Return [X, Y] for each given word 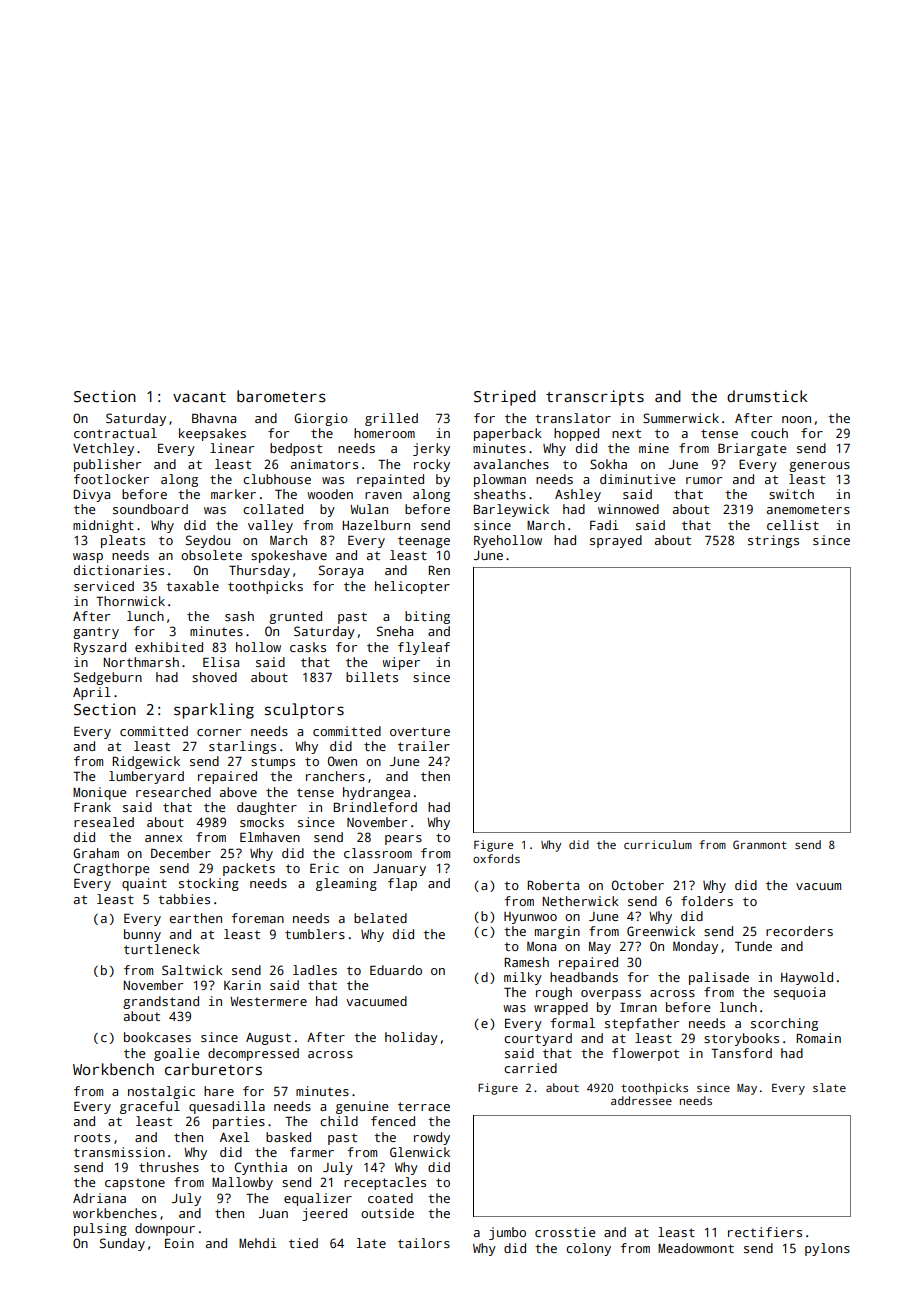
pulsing [100, 1229]
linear [232, 448]
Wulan [369, 509]
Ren [439, 570]
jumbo [507, 1233]
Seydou [208, 541]
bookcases [157, 1037]
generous [819, 467]
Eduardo [396, 970]
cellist [793, 525]
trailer [424, 746]
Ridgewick [146, 762]
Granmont [760, 844]
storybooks [741, 1039]
